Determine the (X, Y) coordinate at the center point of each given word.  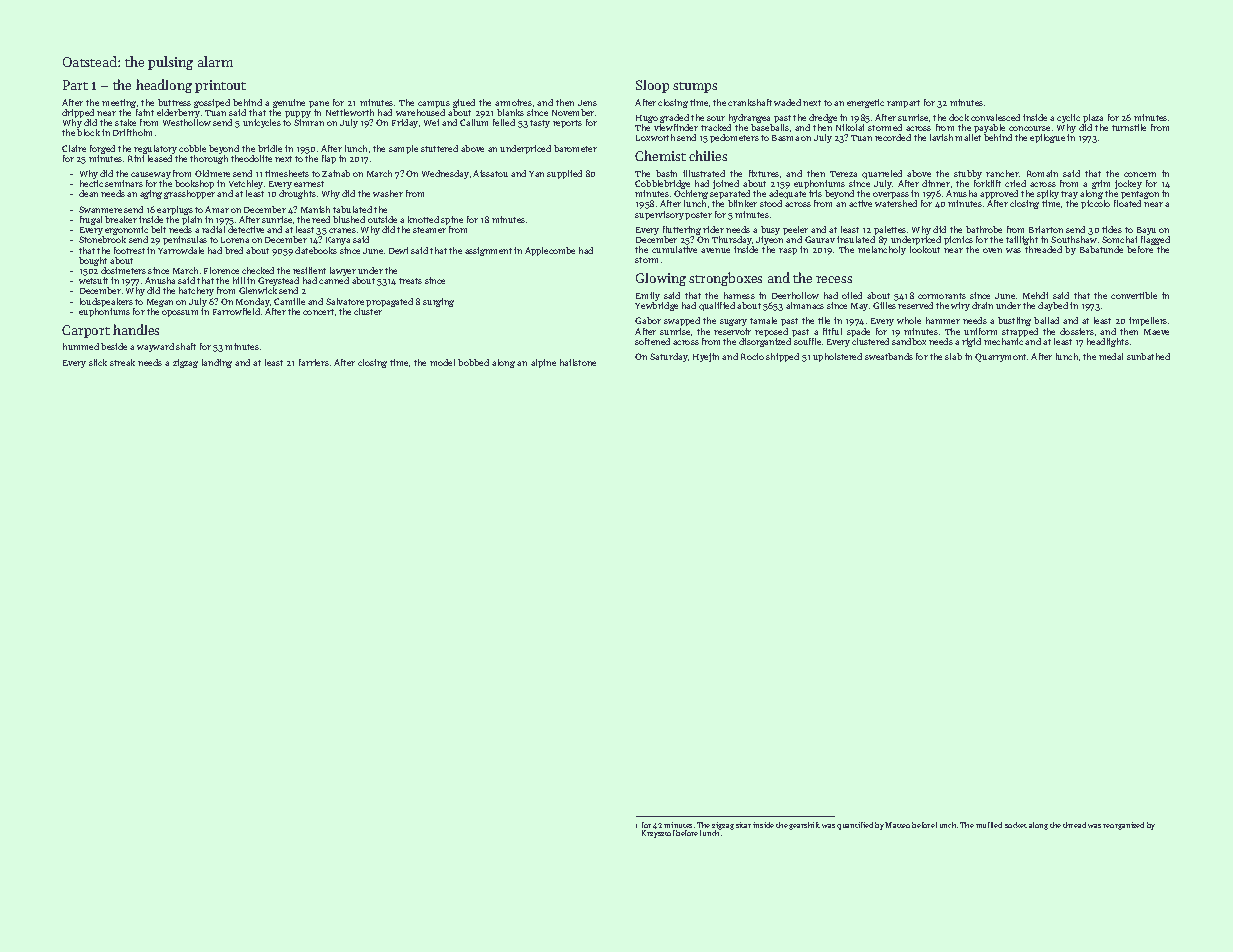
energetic (865, 103)
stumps (695, 87)
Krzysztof (658, 834)
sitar (743, 825)
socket (1016, 825)
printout (220, 86)
